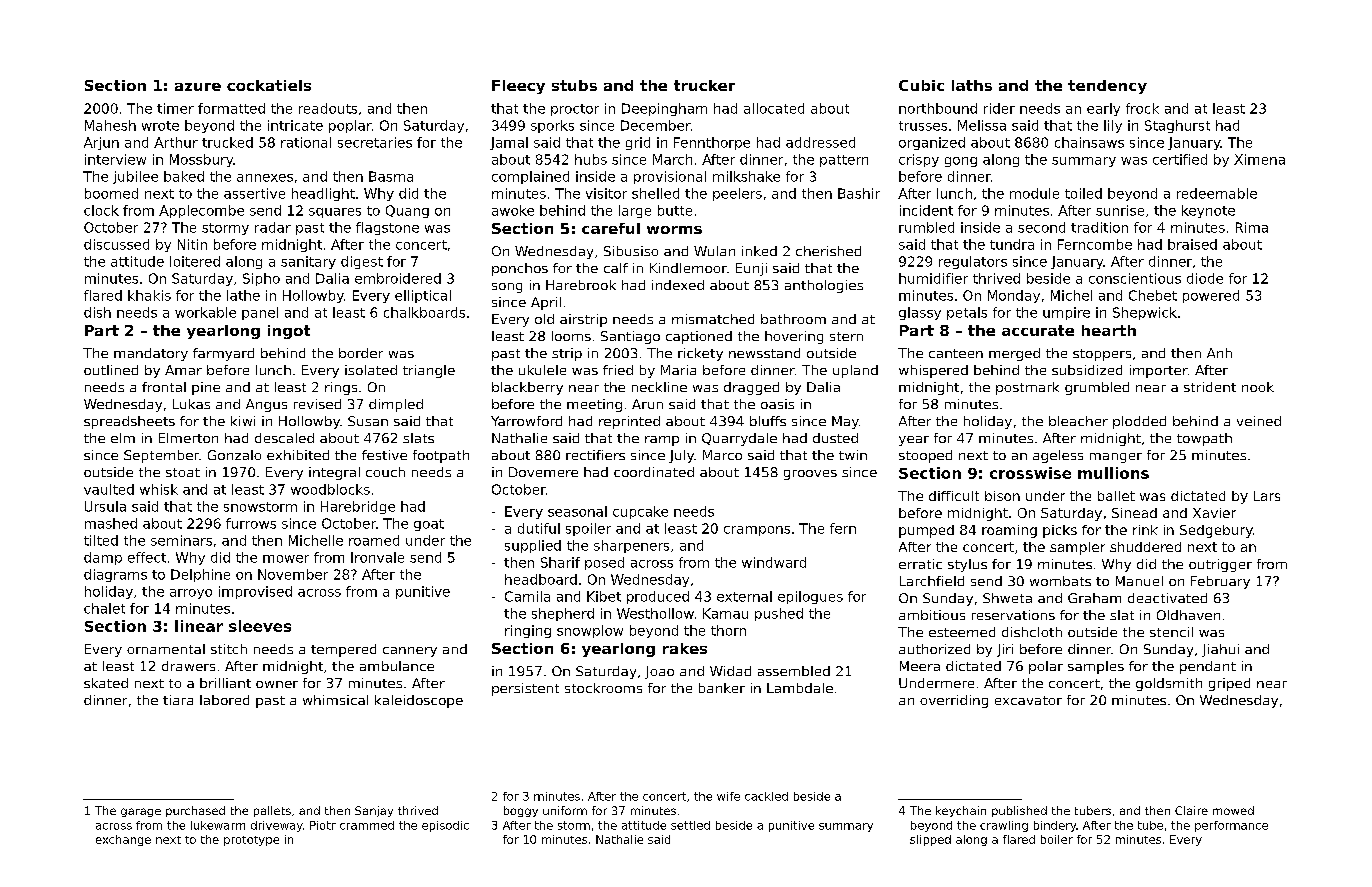  Describe the element at coordinates (317, 404) in the image. I see `revised` at that location.
